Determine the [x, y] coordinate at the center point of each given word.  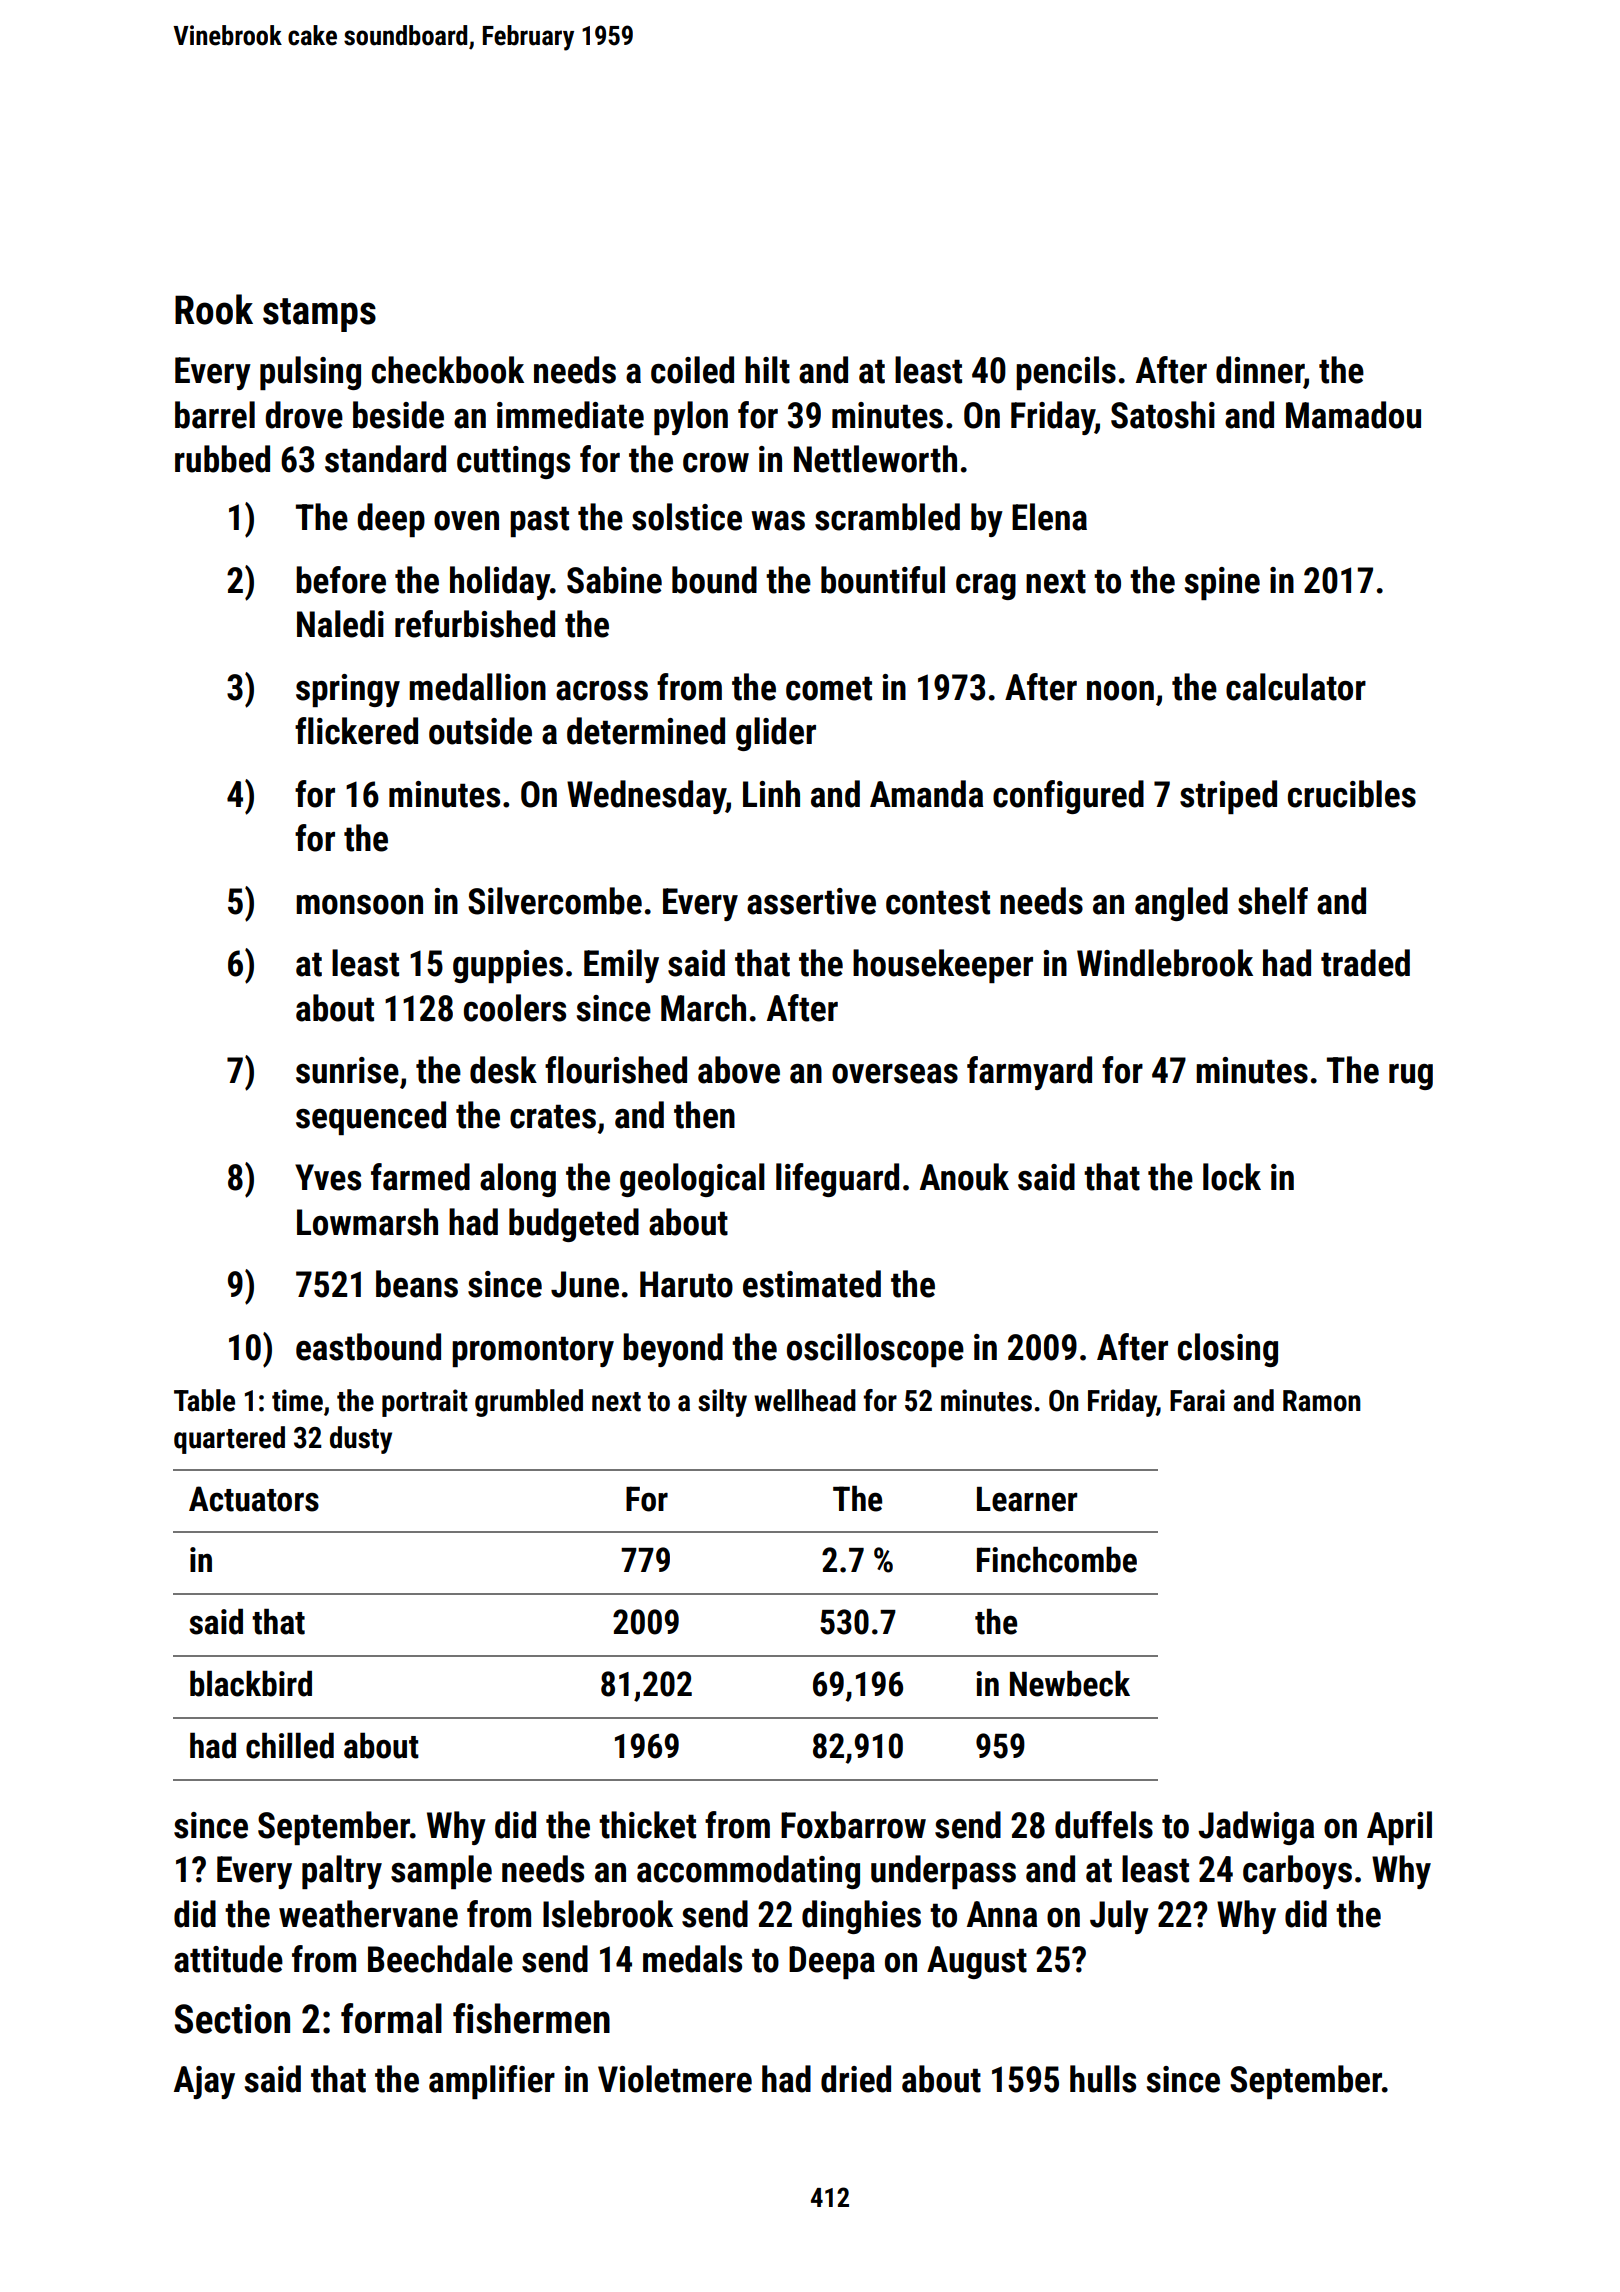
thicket [647, 1825]
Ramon [1322, 1401]
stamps [319, 315]
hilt [767, 370]
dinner [1260, 370]
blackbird [251, 1683]
